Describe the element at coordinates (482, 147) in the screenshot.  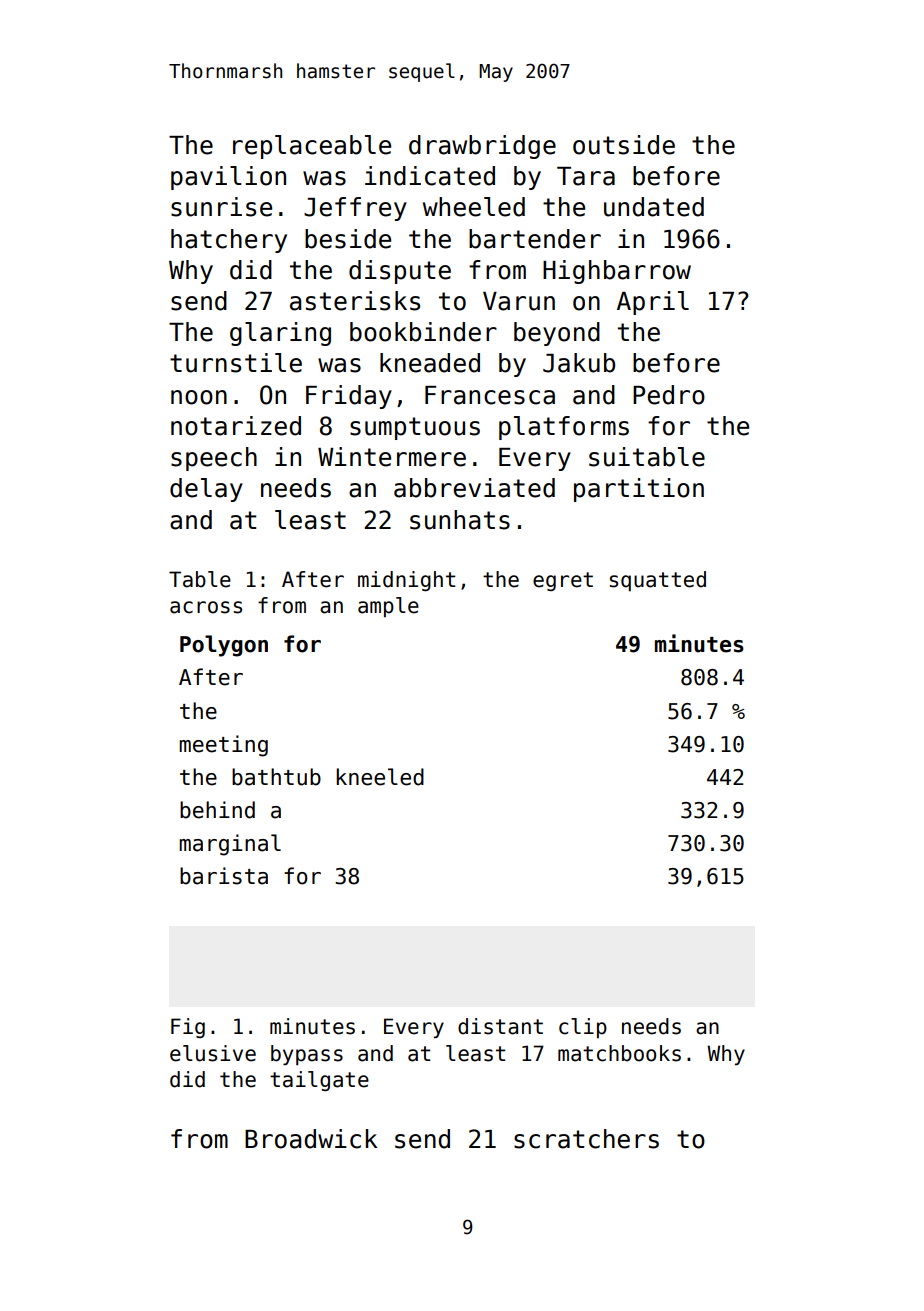
I see `drawbridge` at that location.
